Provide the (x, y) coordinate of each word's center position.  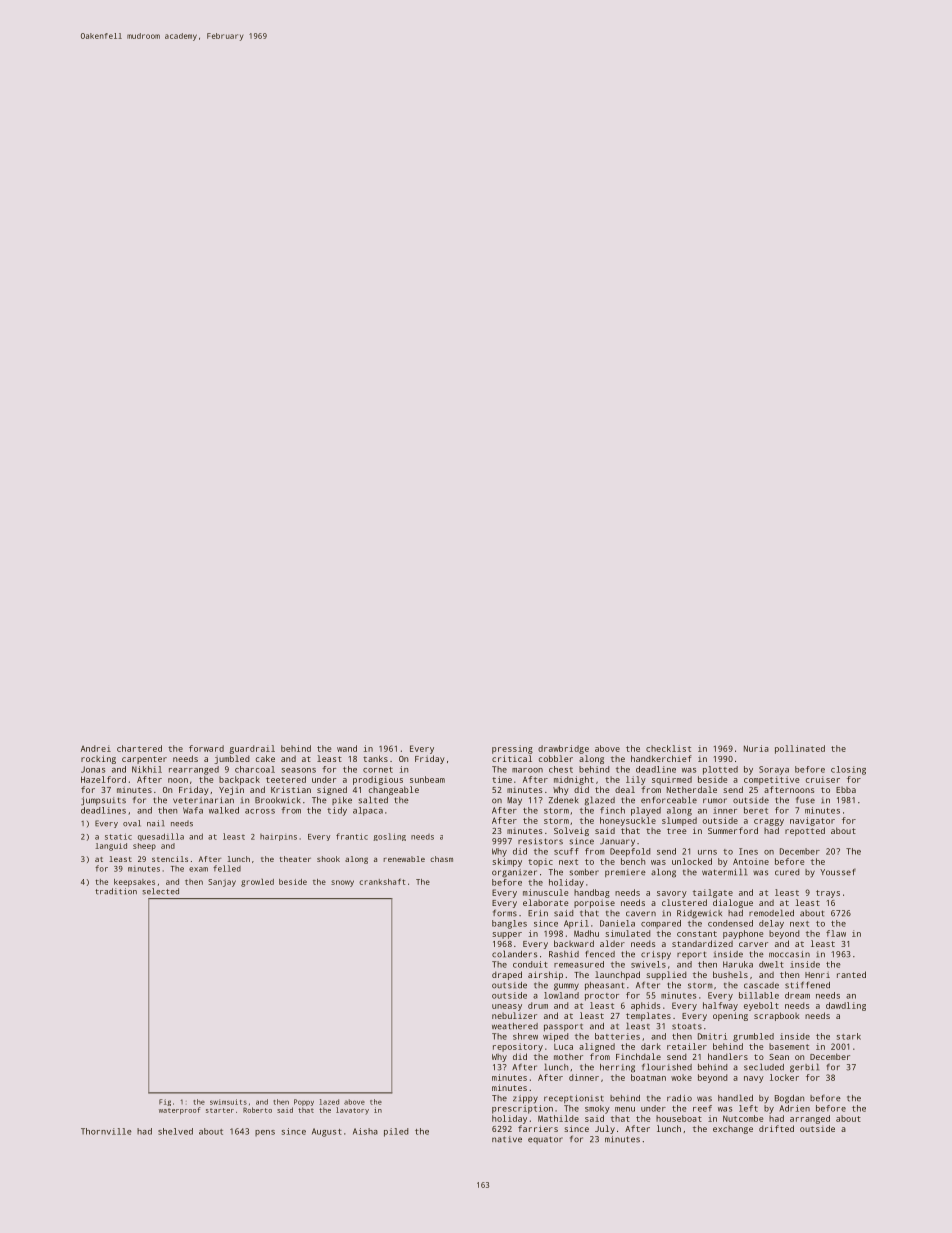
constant (697, 934)
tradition (116, 891)
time (502, 779)
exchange (733, 1130)
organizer (514, 873)
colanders (514, 954)
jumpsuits (103, 801)
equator (545, 1140)
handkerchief (661, 758)
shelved (175, 1131)
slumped (679, 821)
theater (295, 859)
